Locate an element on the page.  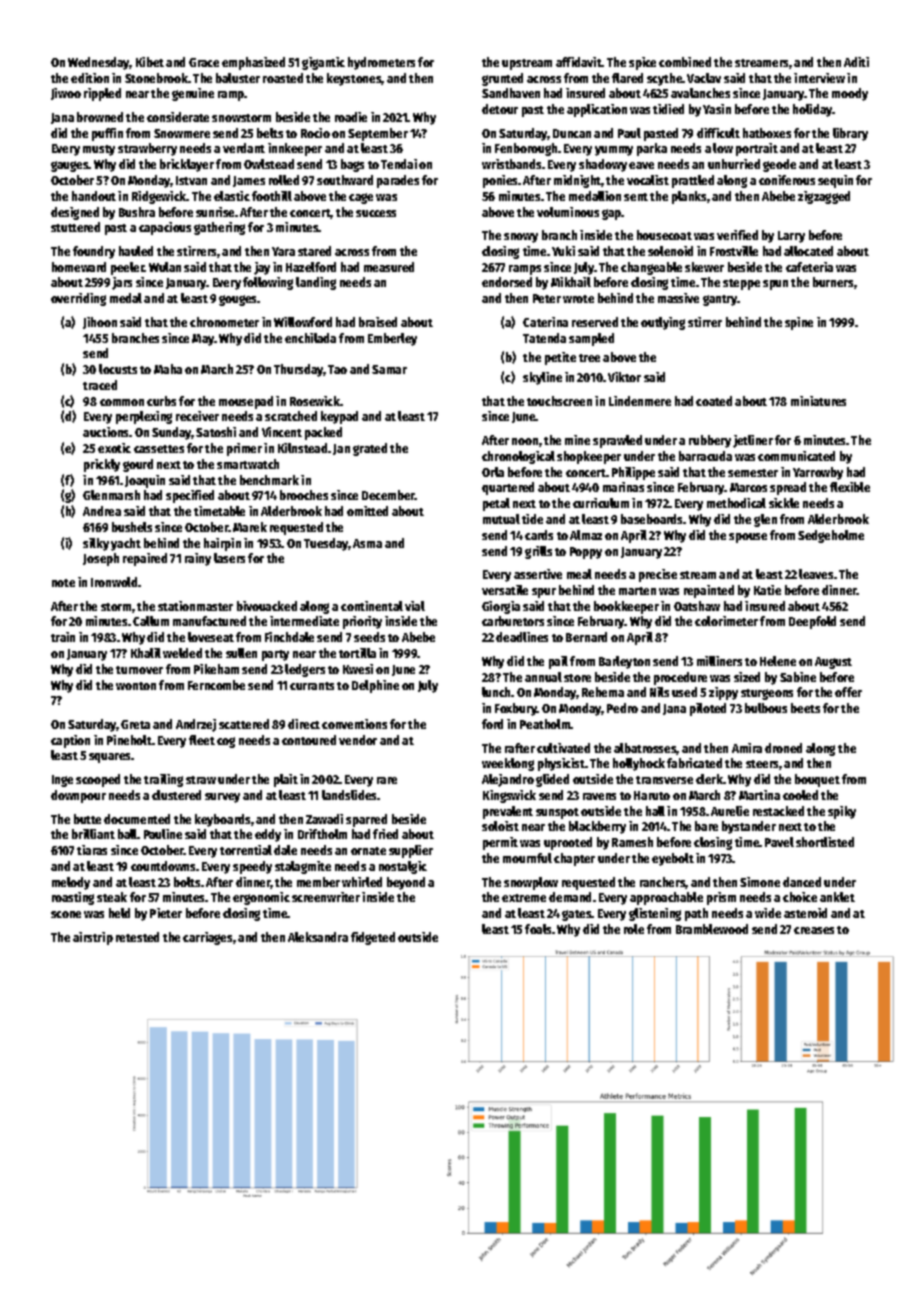
Sedgeholme is located at coordinates (831, 536).
